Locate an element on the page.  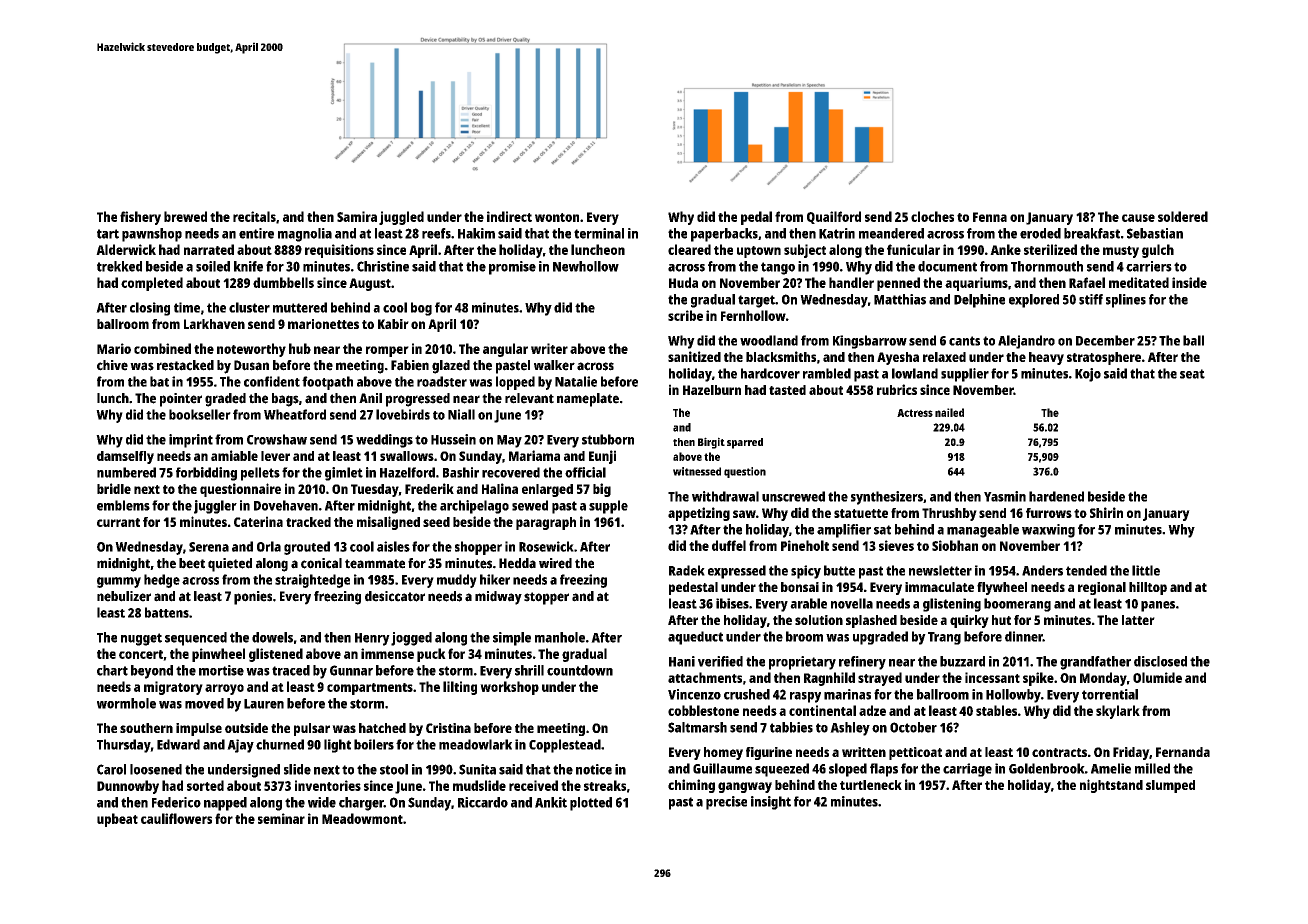
upbeat is located at coordinates (117, 820).
